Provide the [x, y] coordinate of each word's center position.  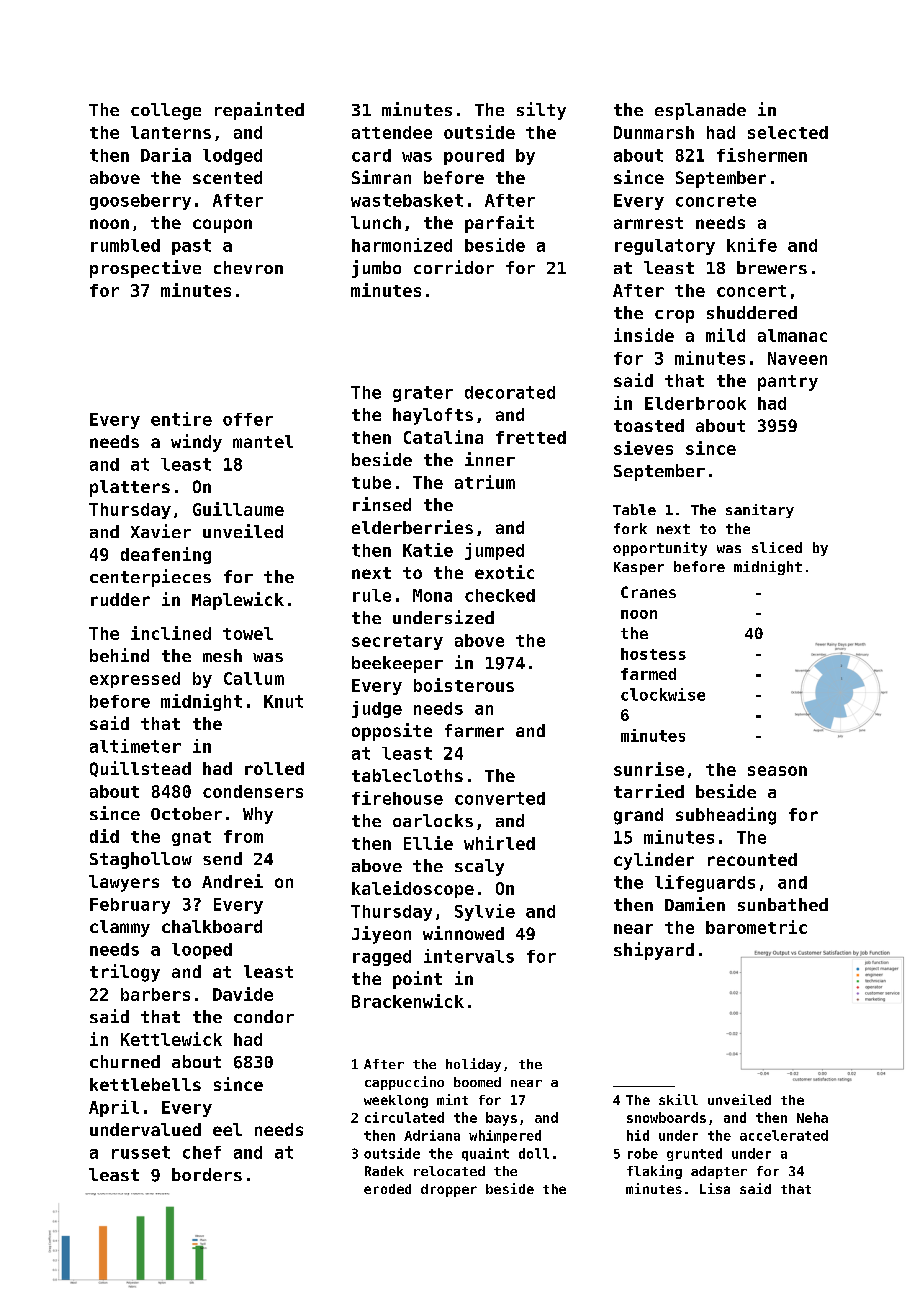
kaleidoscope [413, 889]
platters [130, 488]
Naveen [797, 358]
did [104, 836]
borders [207, 1174]
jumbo [376, 269]
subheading [726, 816]
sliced [777, 547]
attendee [392, 132]
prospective [145, 269]
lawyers [124, 883]
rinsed [382, 504]
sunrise [649, 769]
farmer [474, 730]
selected [788, 132]
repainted [259, 111]
